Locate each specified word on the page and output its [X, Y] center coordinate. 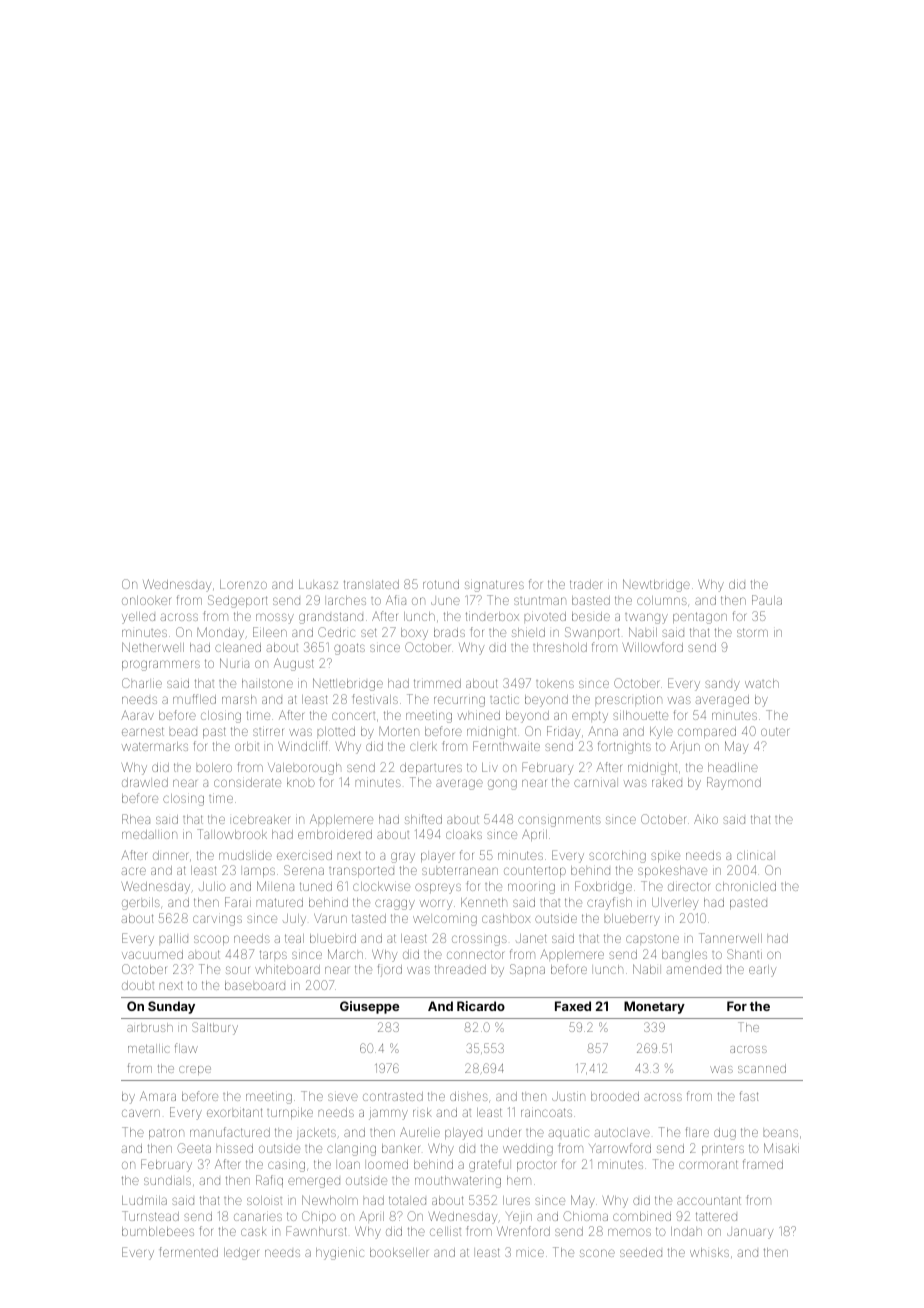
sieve [343, 1097]
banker [401, 1148]
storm [752, 632]
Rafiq [269, 1181]
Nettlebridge [348, 684]
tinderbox [492, 616]
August [294, 664]
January [750, 1233]
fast [749, 1096]
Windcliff [303, 746]
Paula [767, 600]
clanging [351, 1150]
